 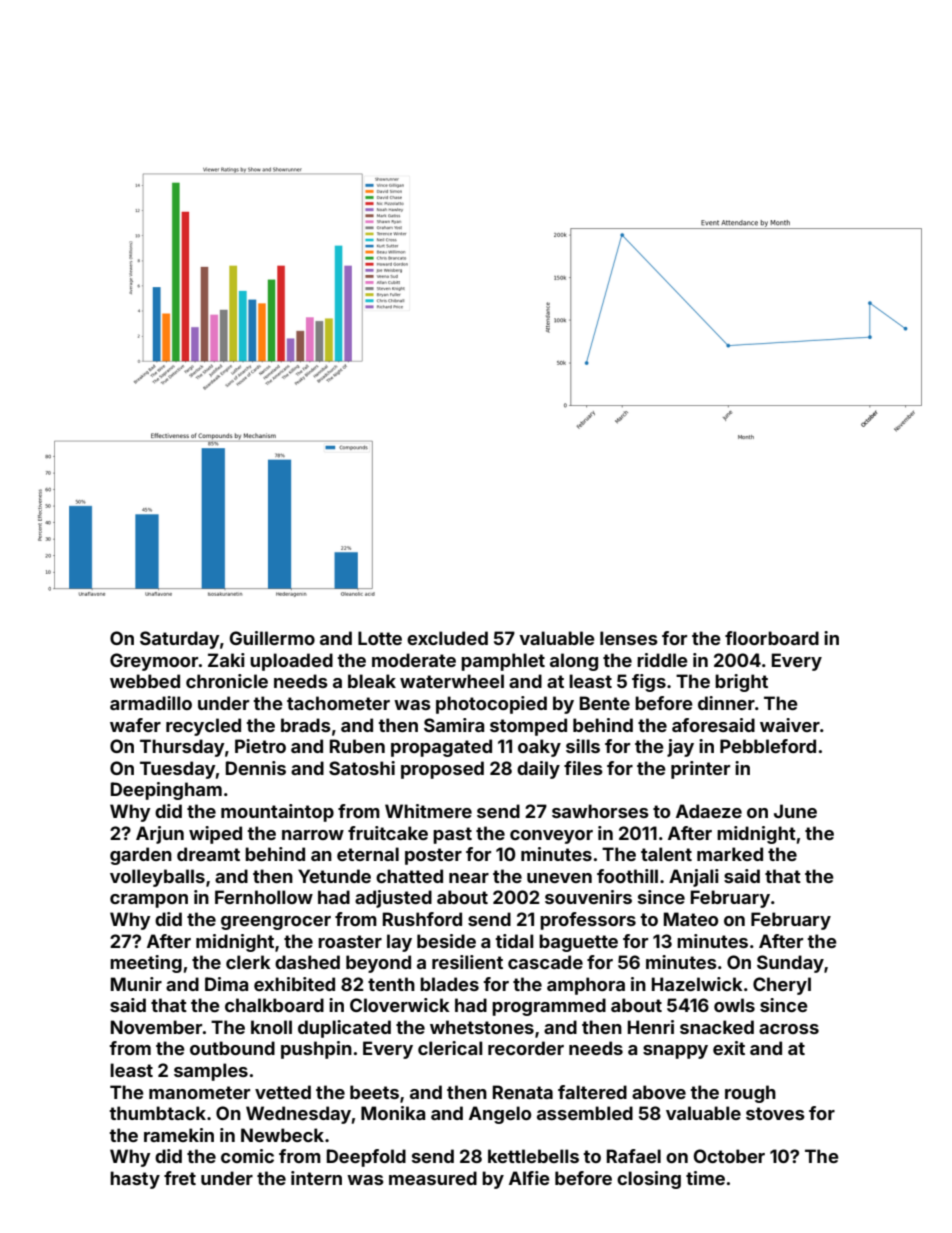 I want to click on Lotte, so click(x=380, y=638).
